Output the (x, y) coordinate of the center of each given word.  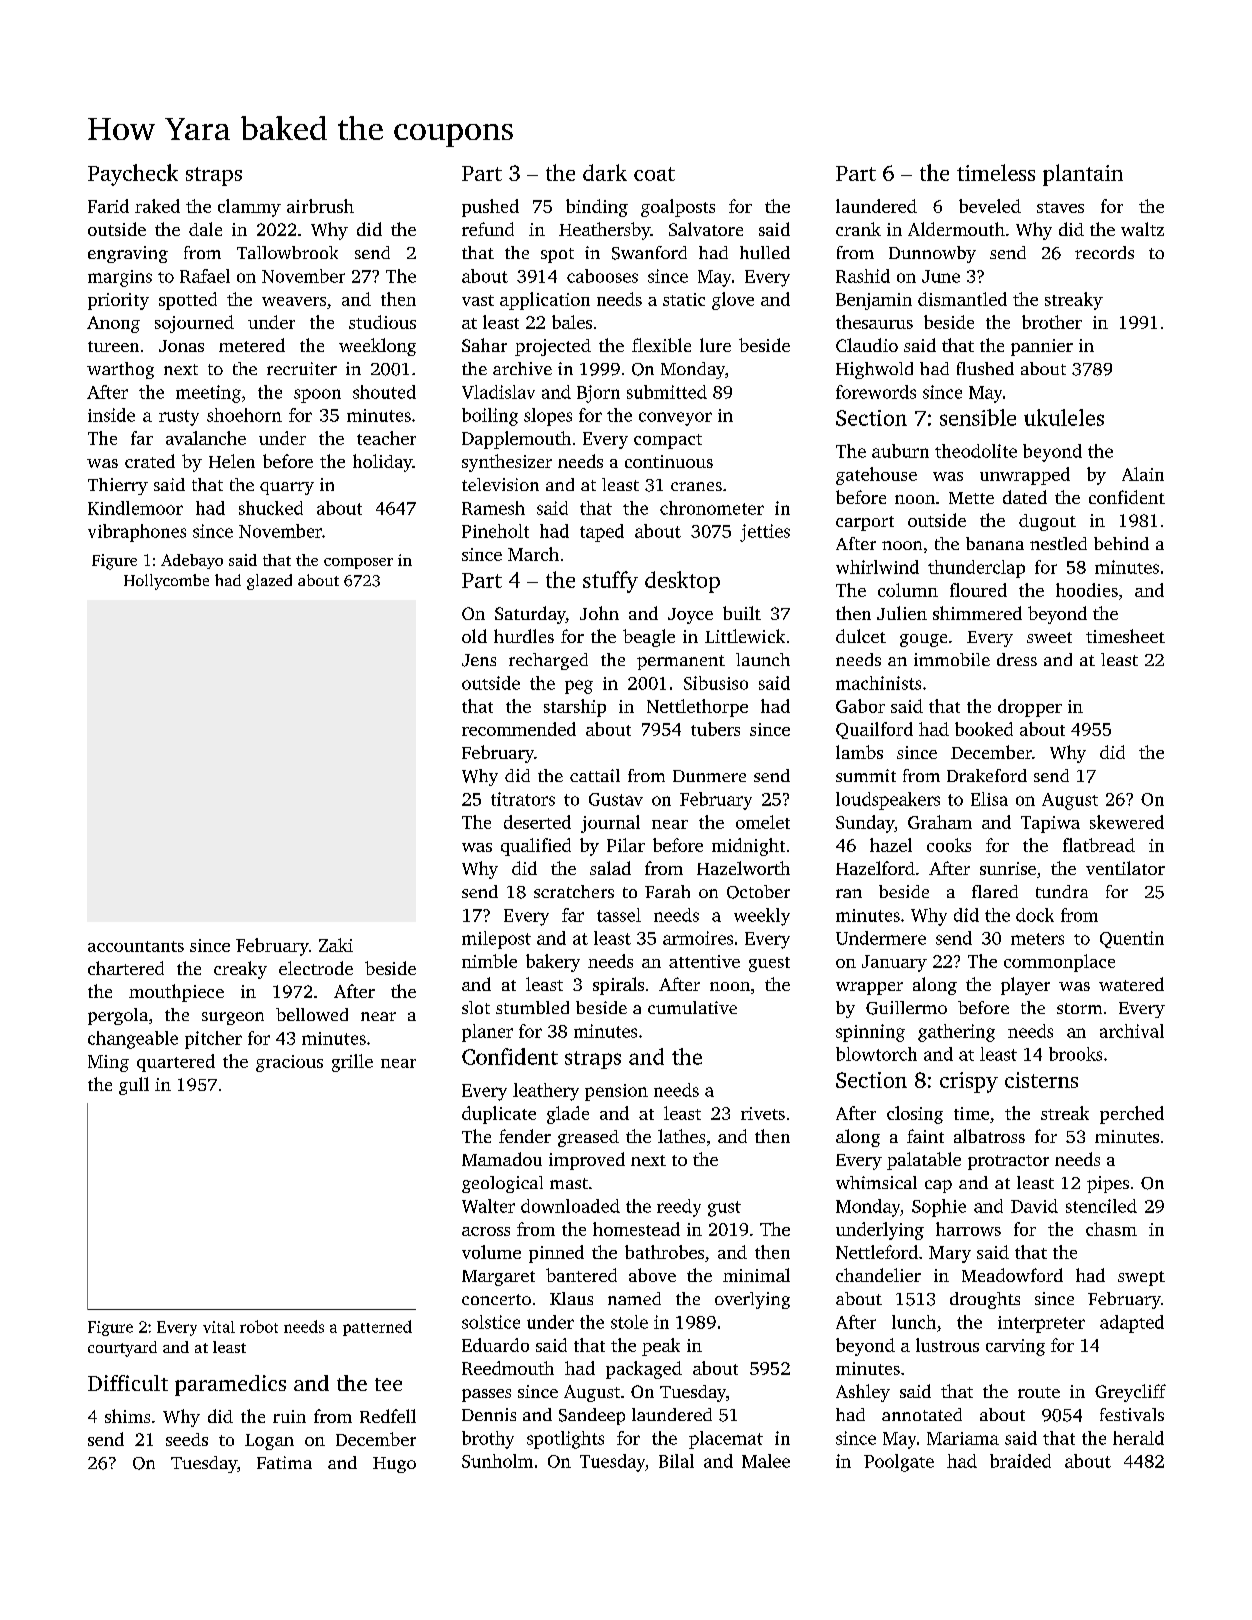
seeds (187, 1439)
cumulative (692, 1007)
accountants (136, 946)
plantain (1083, 175)
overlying (752, 1300)
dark (605, 172)
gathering (956, 1033)
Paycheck (133, 175)
